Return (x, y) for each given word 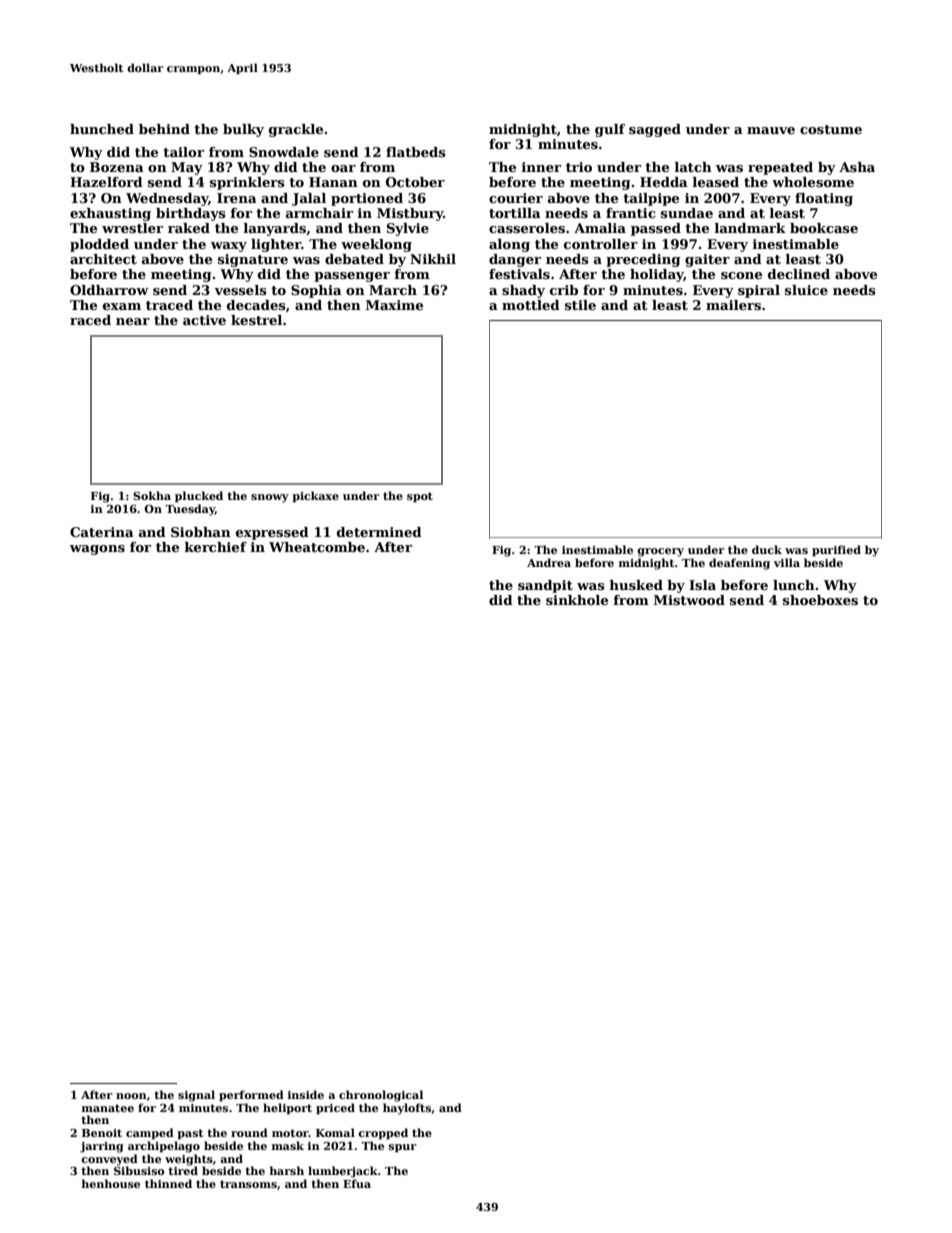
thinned (168, 1183)
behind (164, 129)
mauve (771, 130)
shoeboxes (820, 600)
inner (541, 167)
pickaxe (315, 497)
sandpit (545, 586)
